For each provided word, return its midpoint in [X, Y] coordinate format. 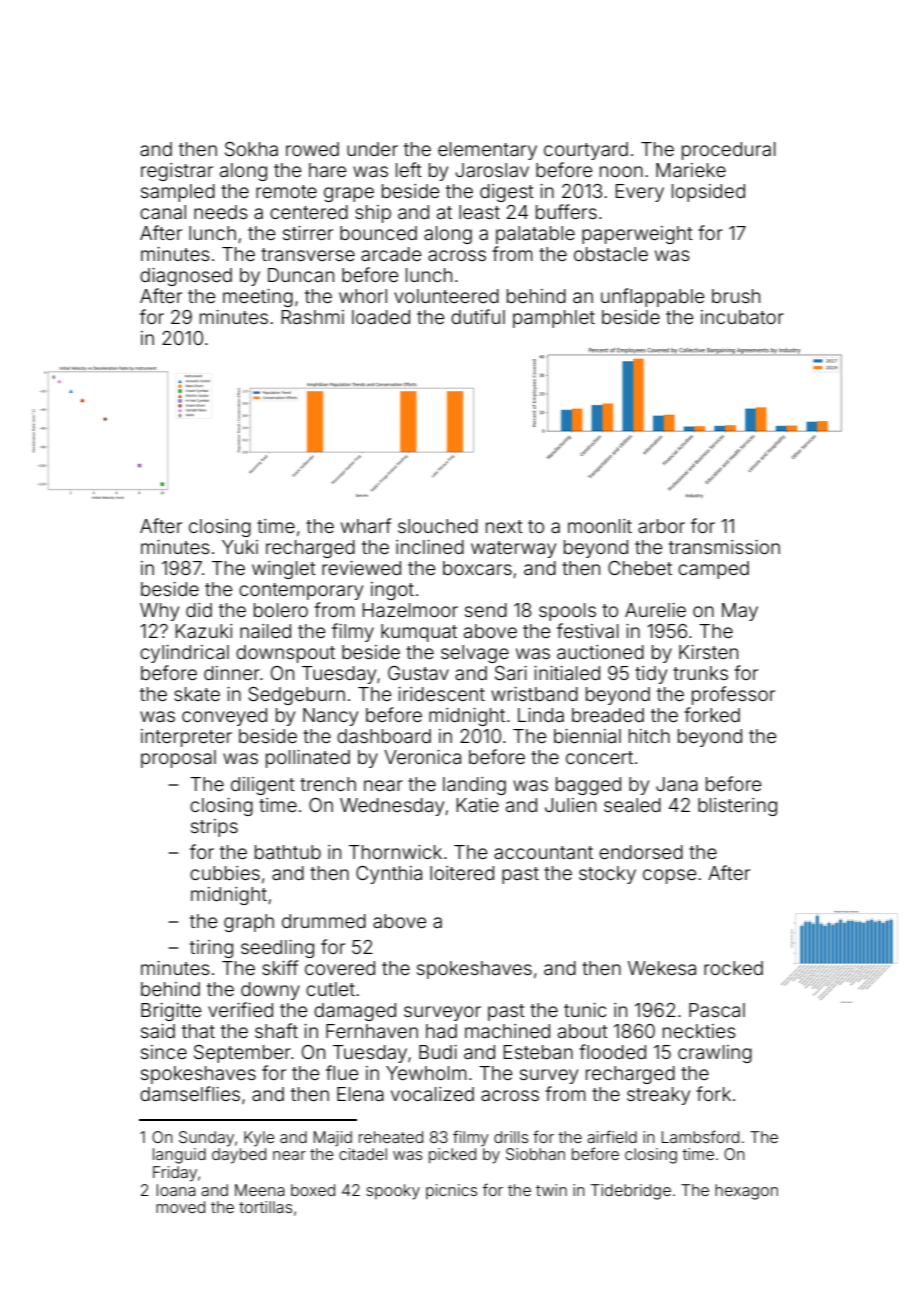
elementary [487, 151]
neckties [699, 1031]
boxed [313, 1190]
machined [507, 1031]
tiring [211, 949]
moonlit [600, 526]
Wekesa [662, 968]
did [199, 610]
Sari [511, 673]
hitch [649, 736]
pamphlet [554, 319]
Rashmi [313, 317]
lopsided [708, 193]
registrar [177, 172]
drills [511, 1137]
